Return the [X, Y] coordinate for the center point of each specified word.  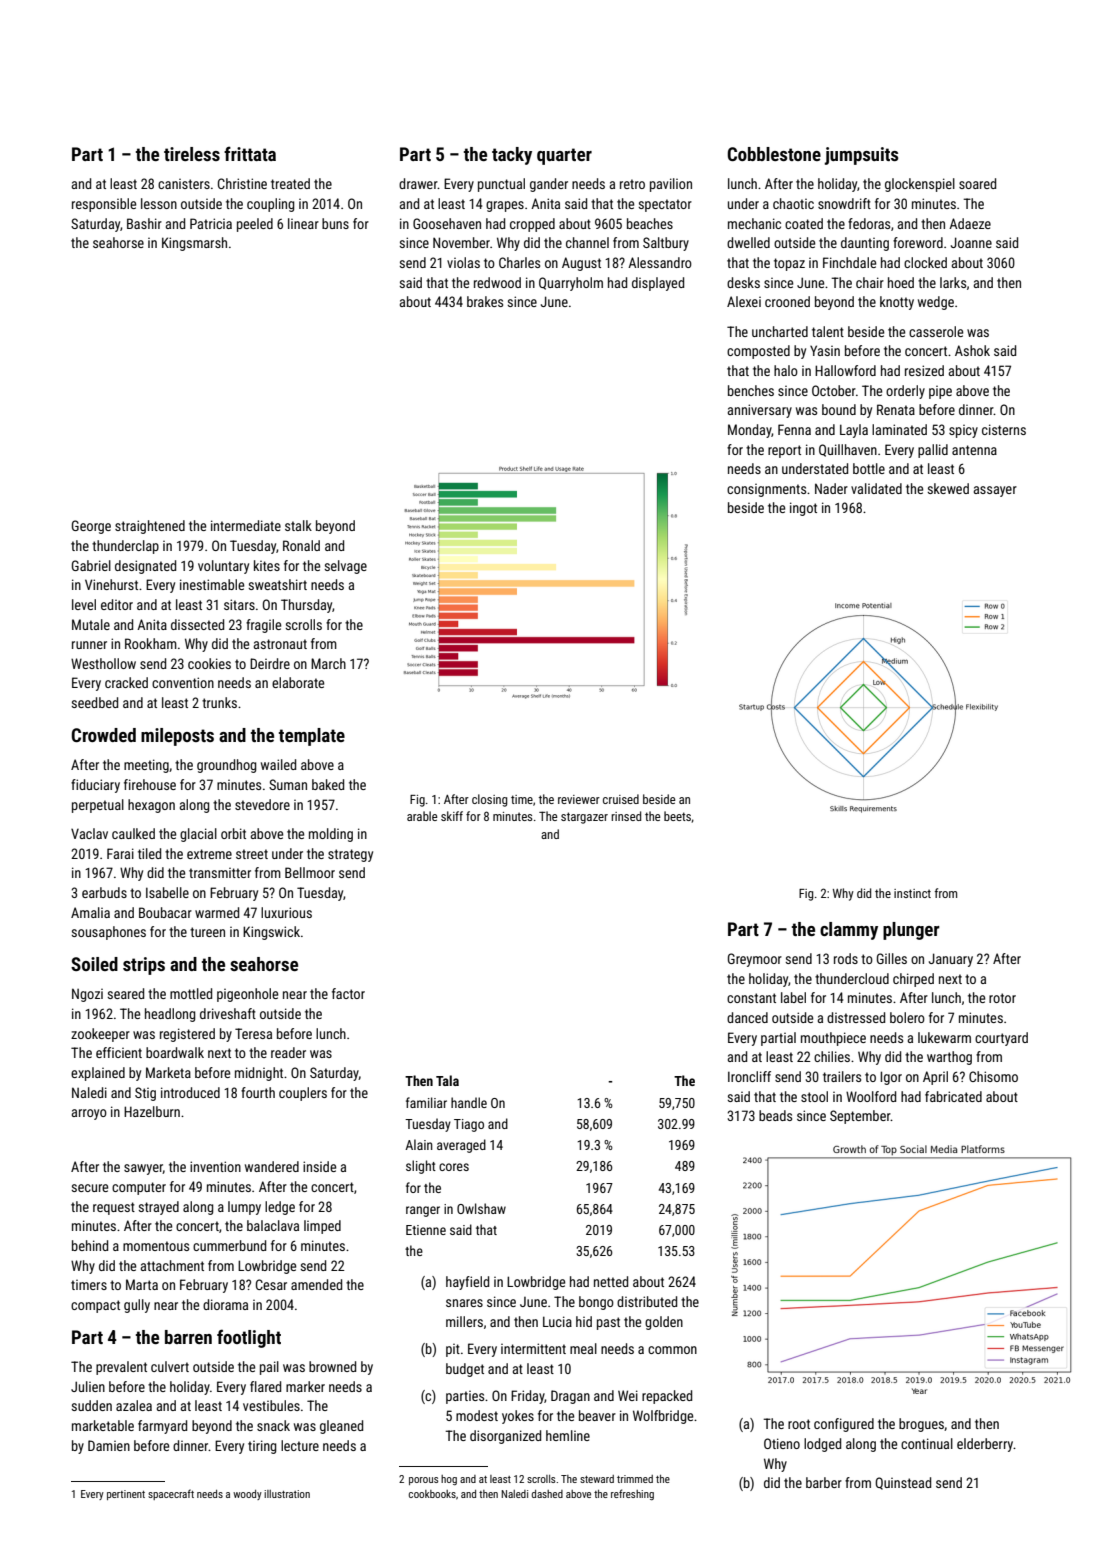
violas [463, 262]
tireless [192, 154]
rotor [1002, 998]
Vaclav [89, 833]
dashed [547, 1494]
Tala [447, 1080]
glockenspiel [920, 185]
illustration [287, 1494]
